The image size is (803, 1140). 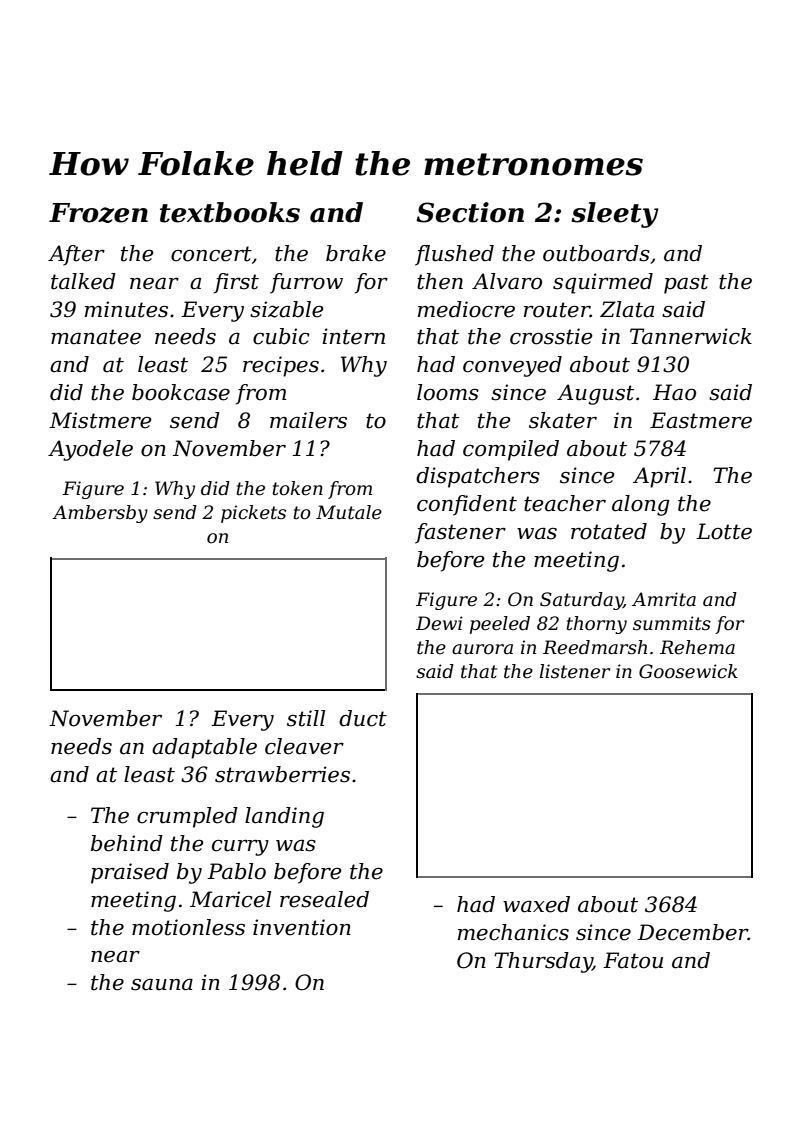 What do you see at coordinates (467, 505) in the page?
I see `confident` at bounding box center [467, 505].
